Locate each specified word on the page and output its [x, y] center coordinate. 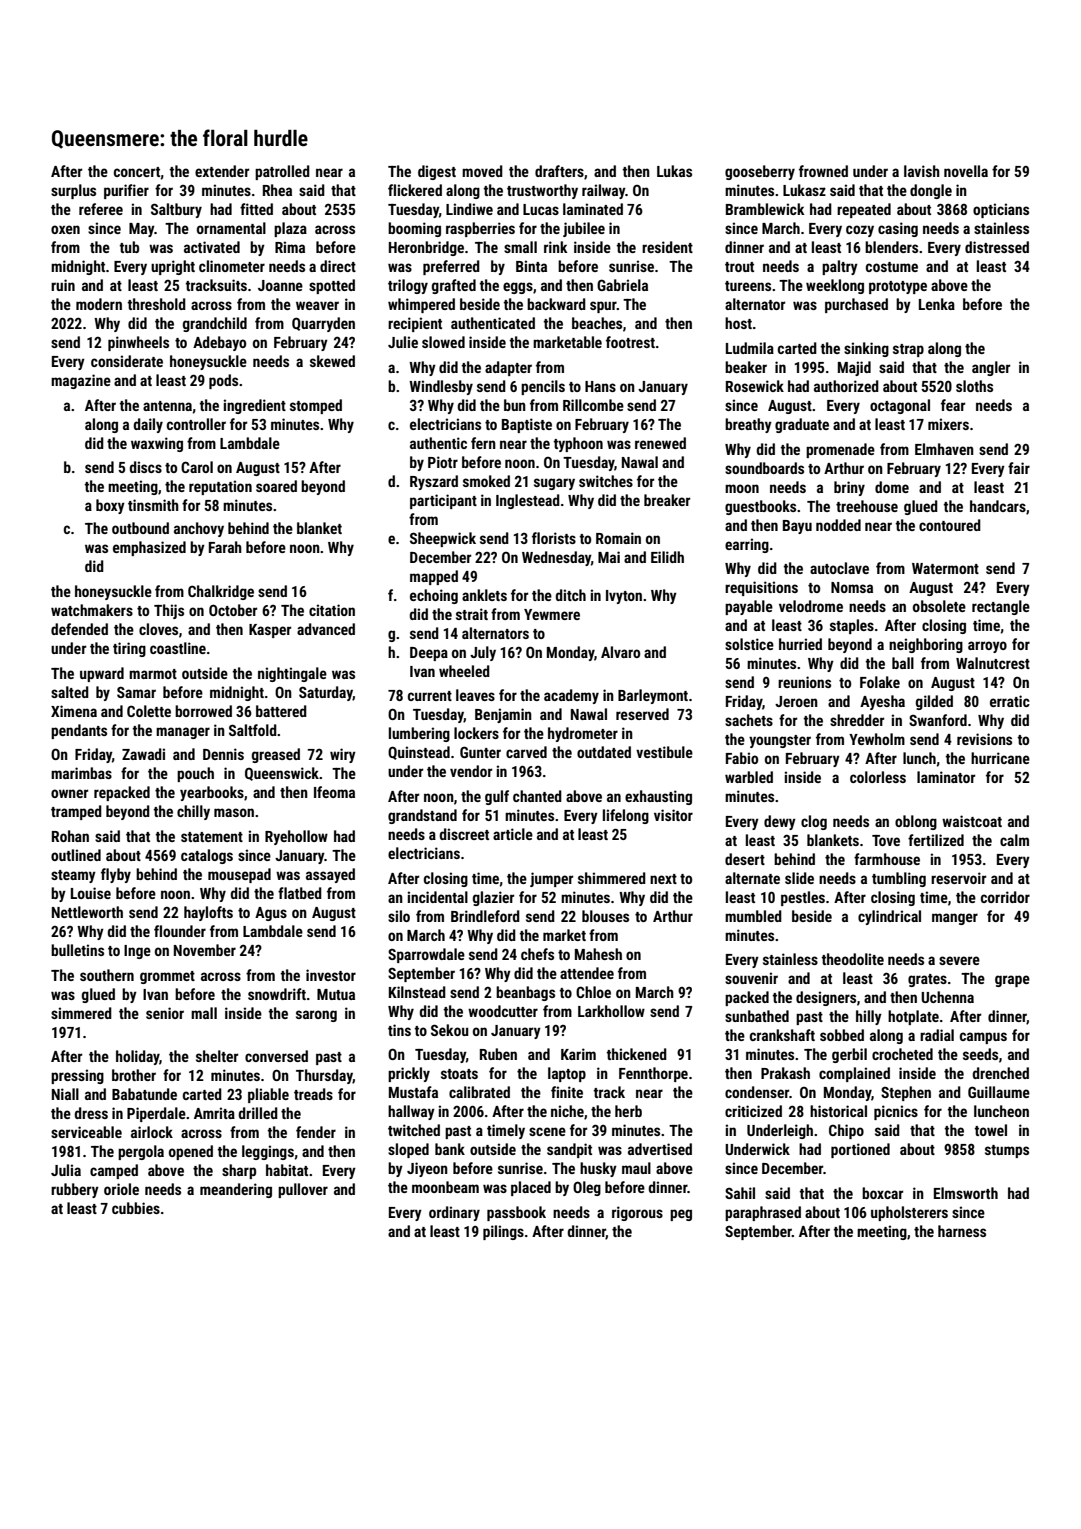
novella [966, 171]
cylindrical [889, 917]
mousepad [239, 875]
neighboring [926, 645]
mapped [434, 577]
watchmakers [92, 610]
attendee [587, 973]
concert [137, 172]
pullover [303, 1190]
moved [482, 171]
